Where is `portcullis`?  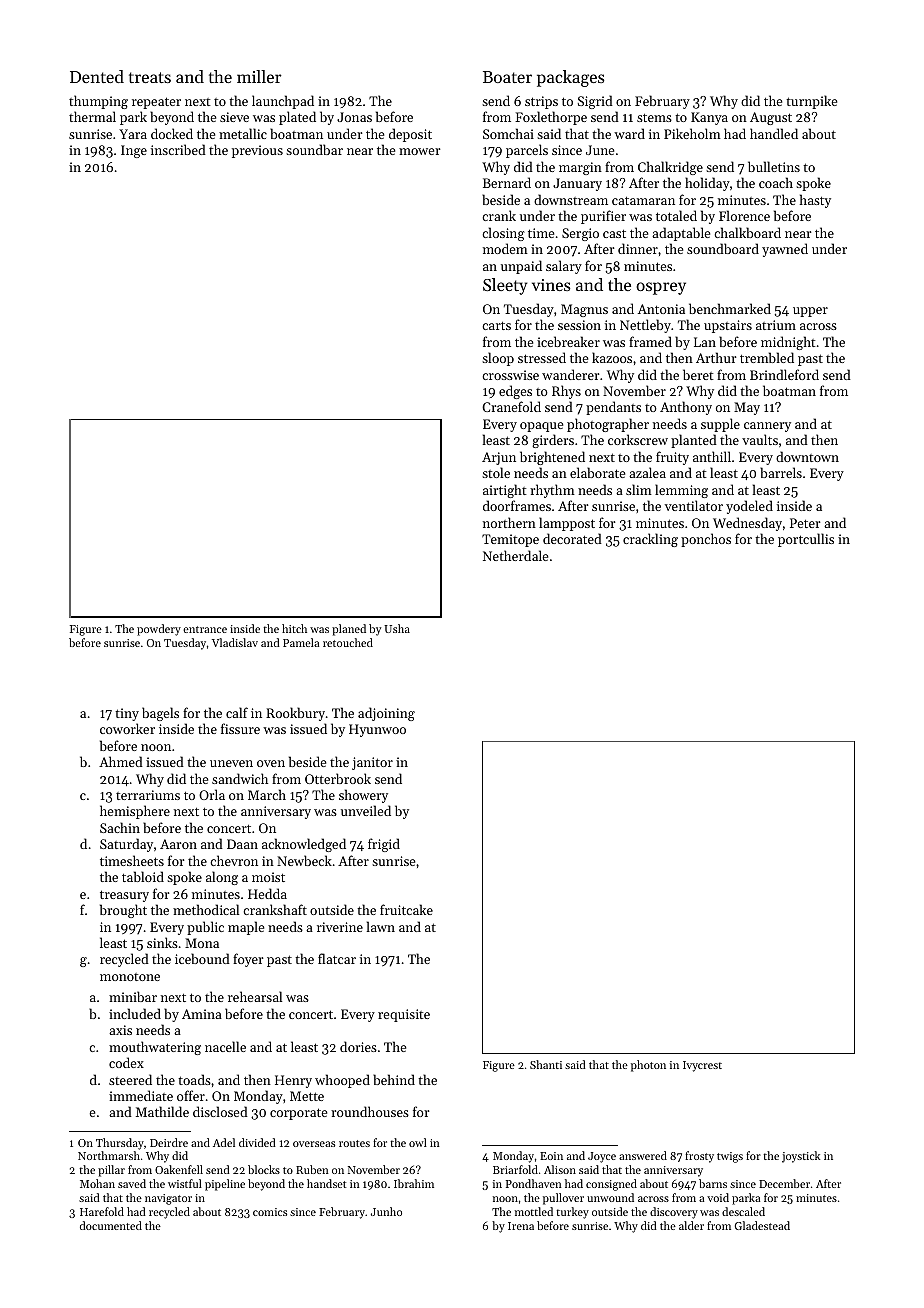 portcullis is located at coordinates (806, 540).
